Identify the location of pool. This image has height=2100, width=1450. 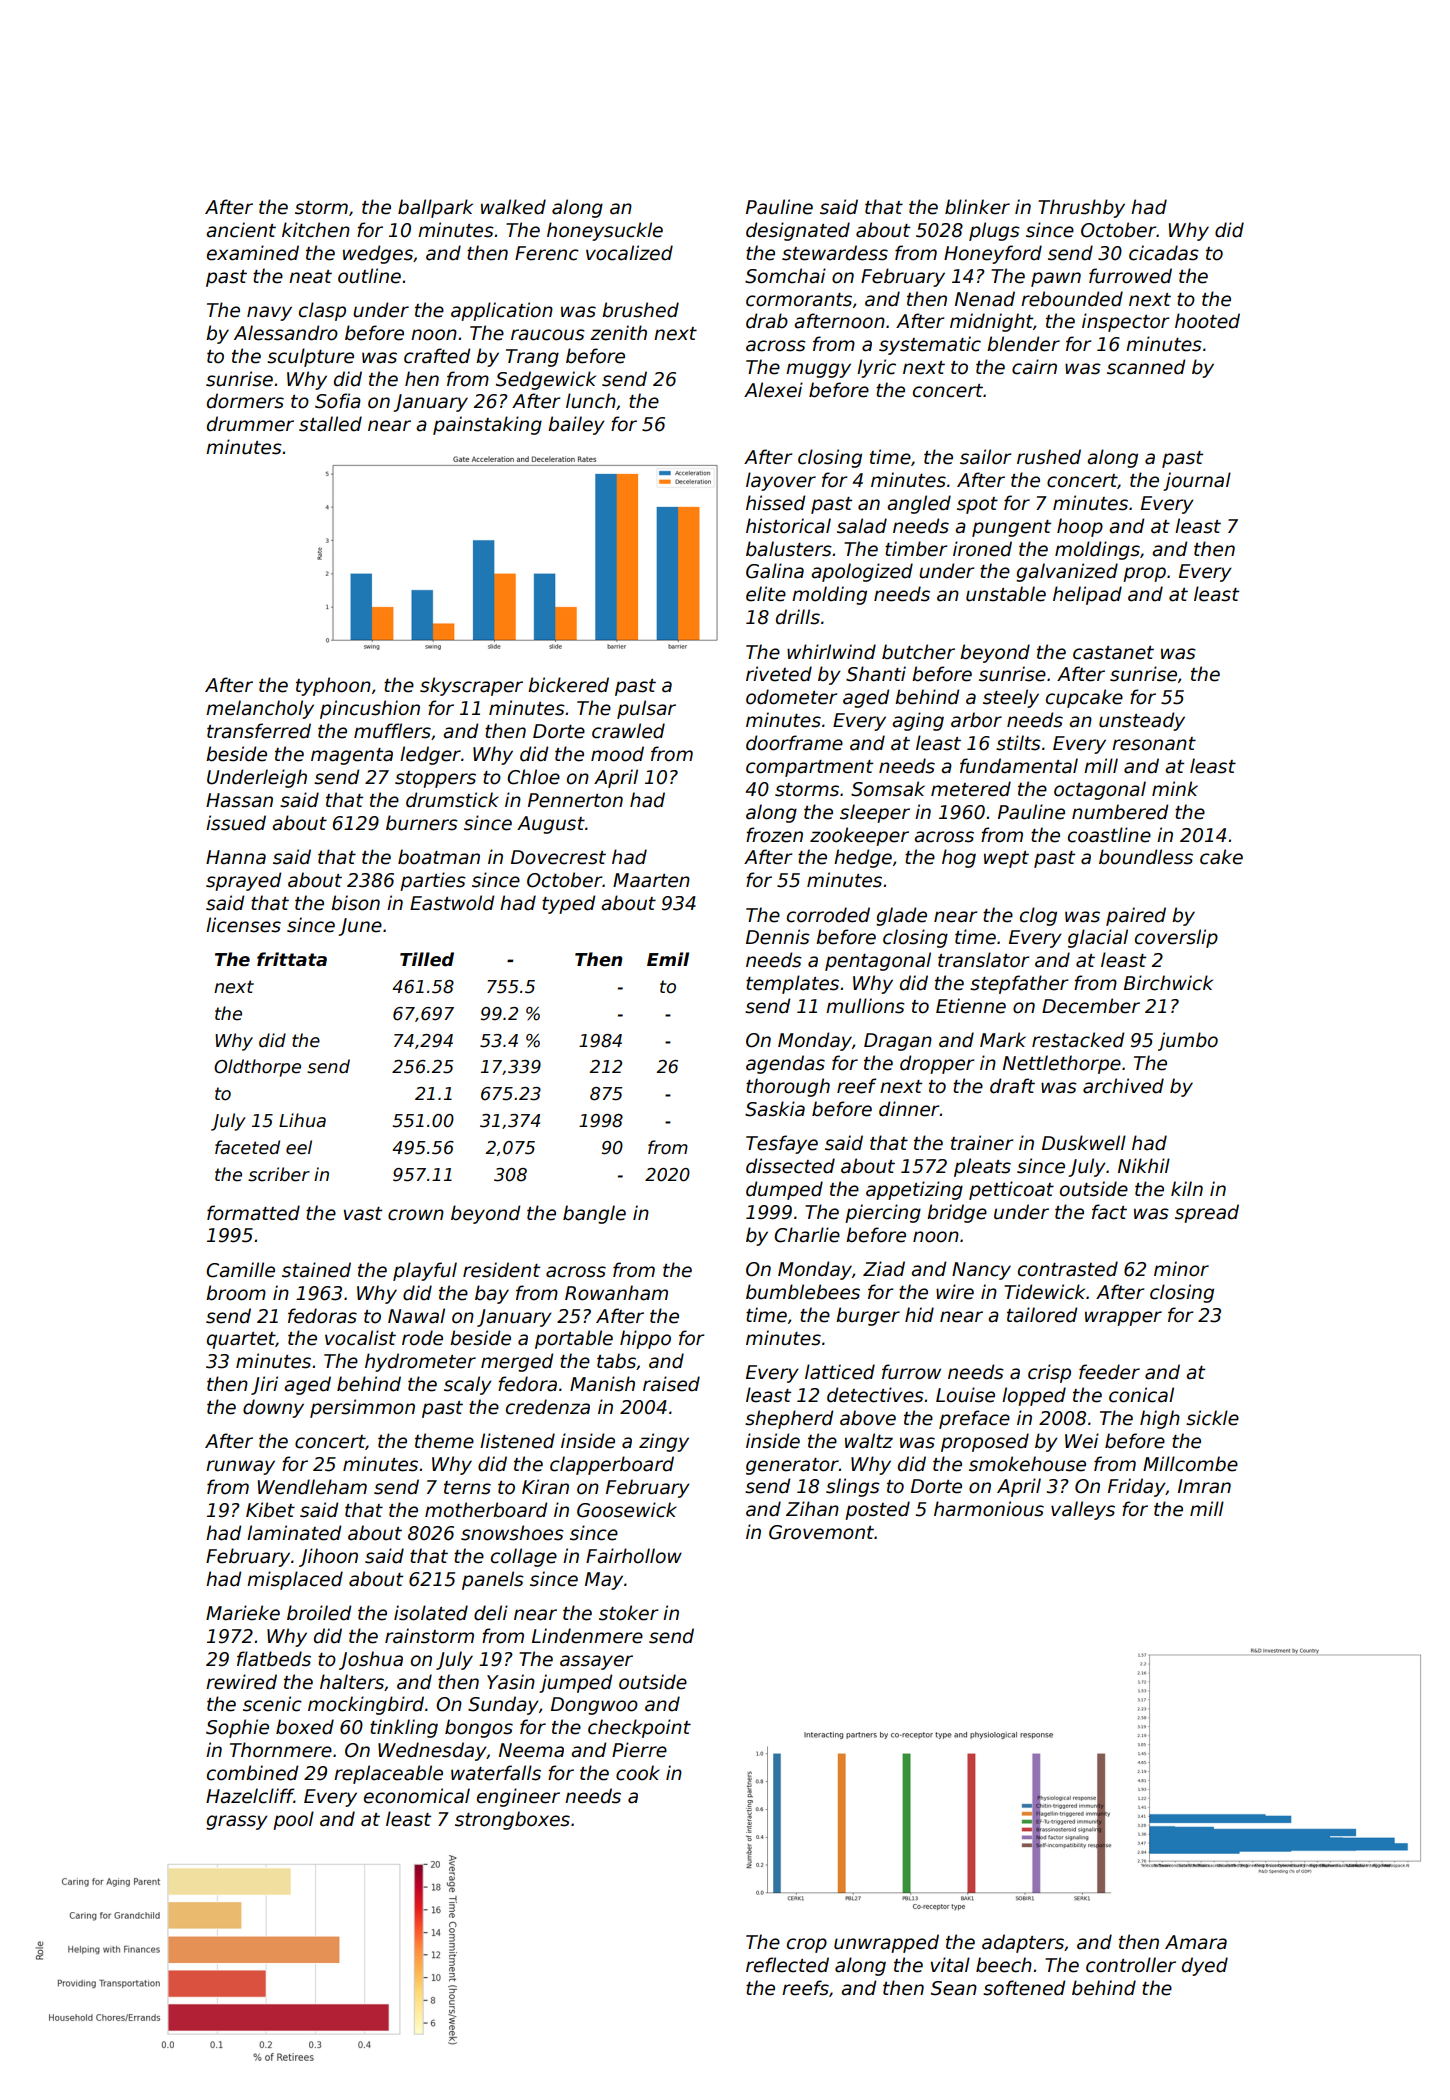
(293, 1820).
